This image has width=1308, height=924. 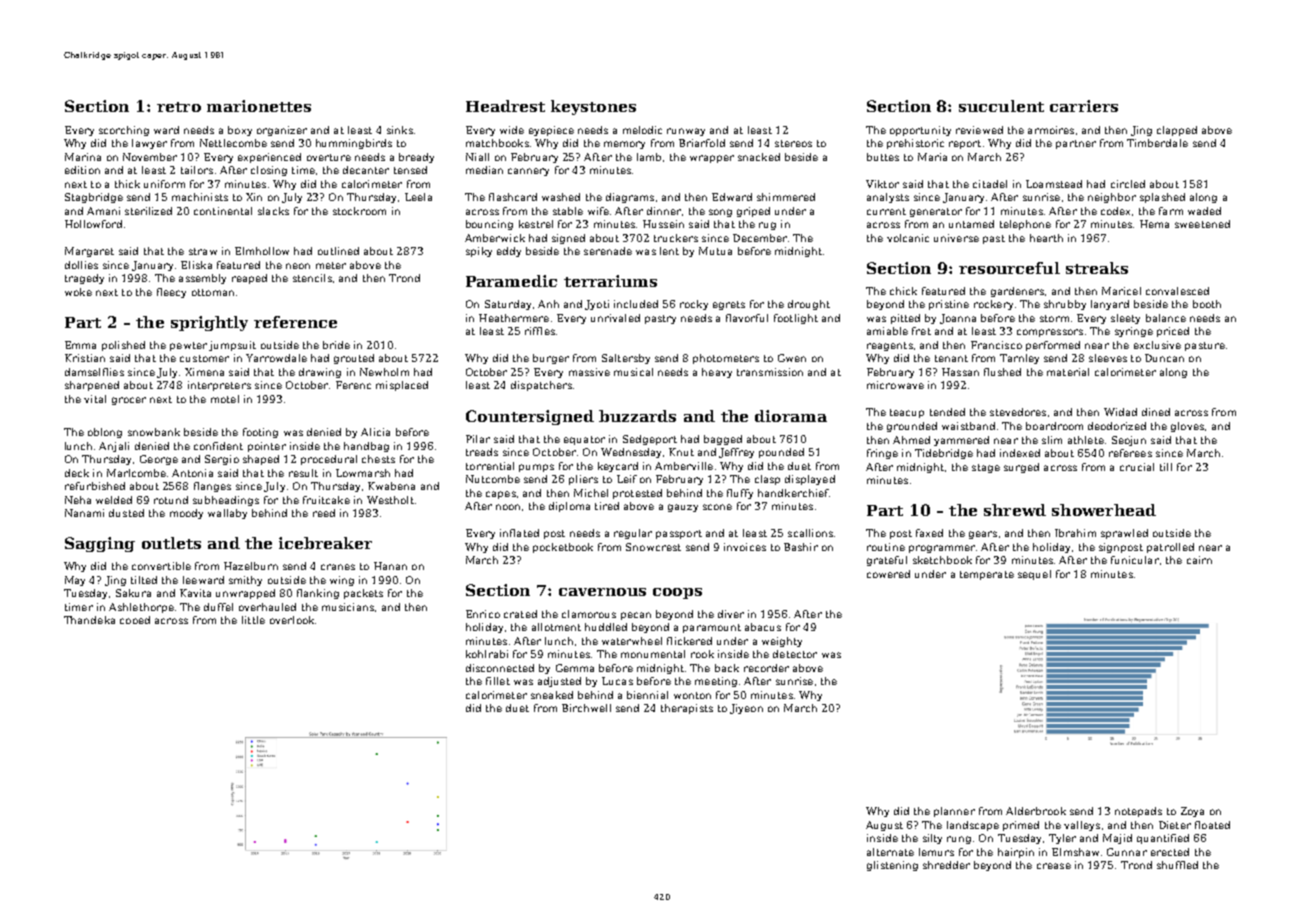 I want to click on keystones, so click(x=593, y=107).
